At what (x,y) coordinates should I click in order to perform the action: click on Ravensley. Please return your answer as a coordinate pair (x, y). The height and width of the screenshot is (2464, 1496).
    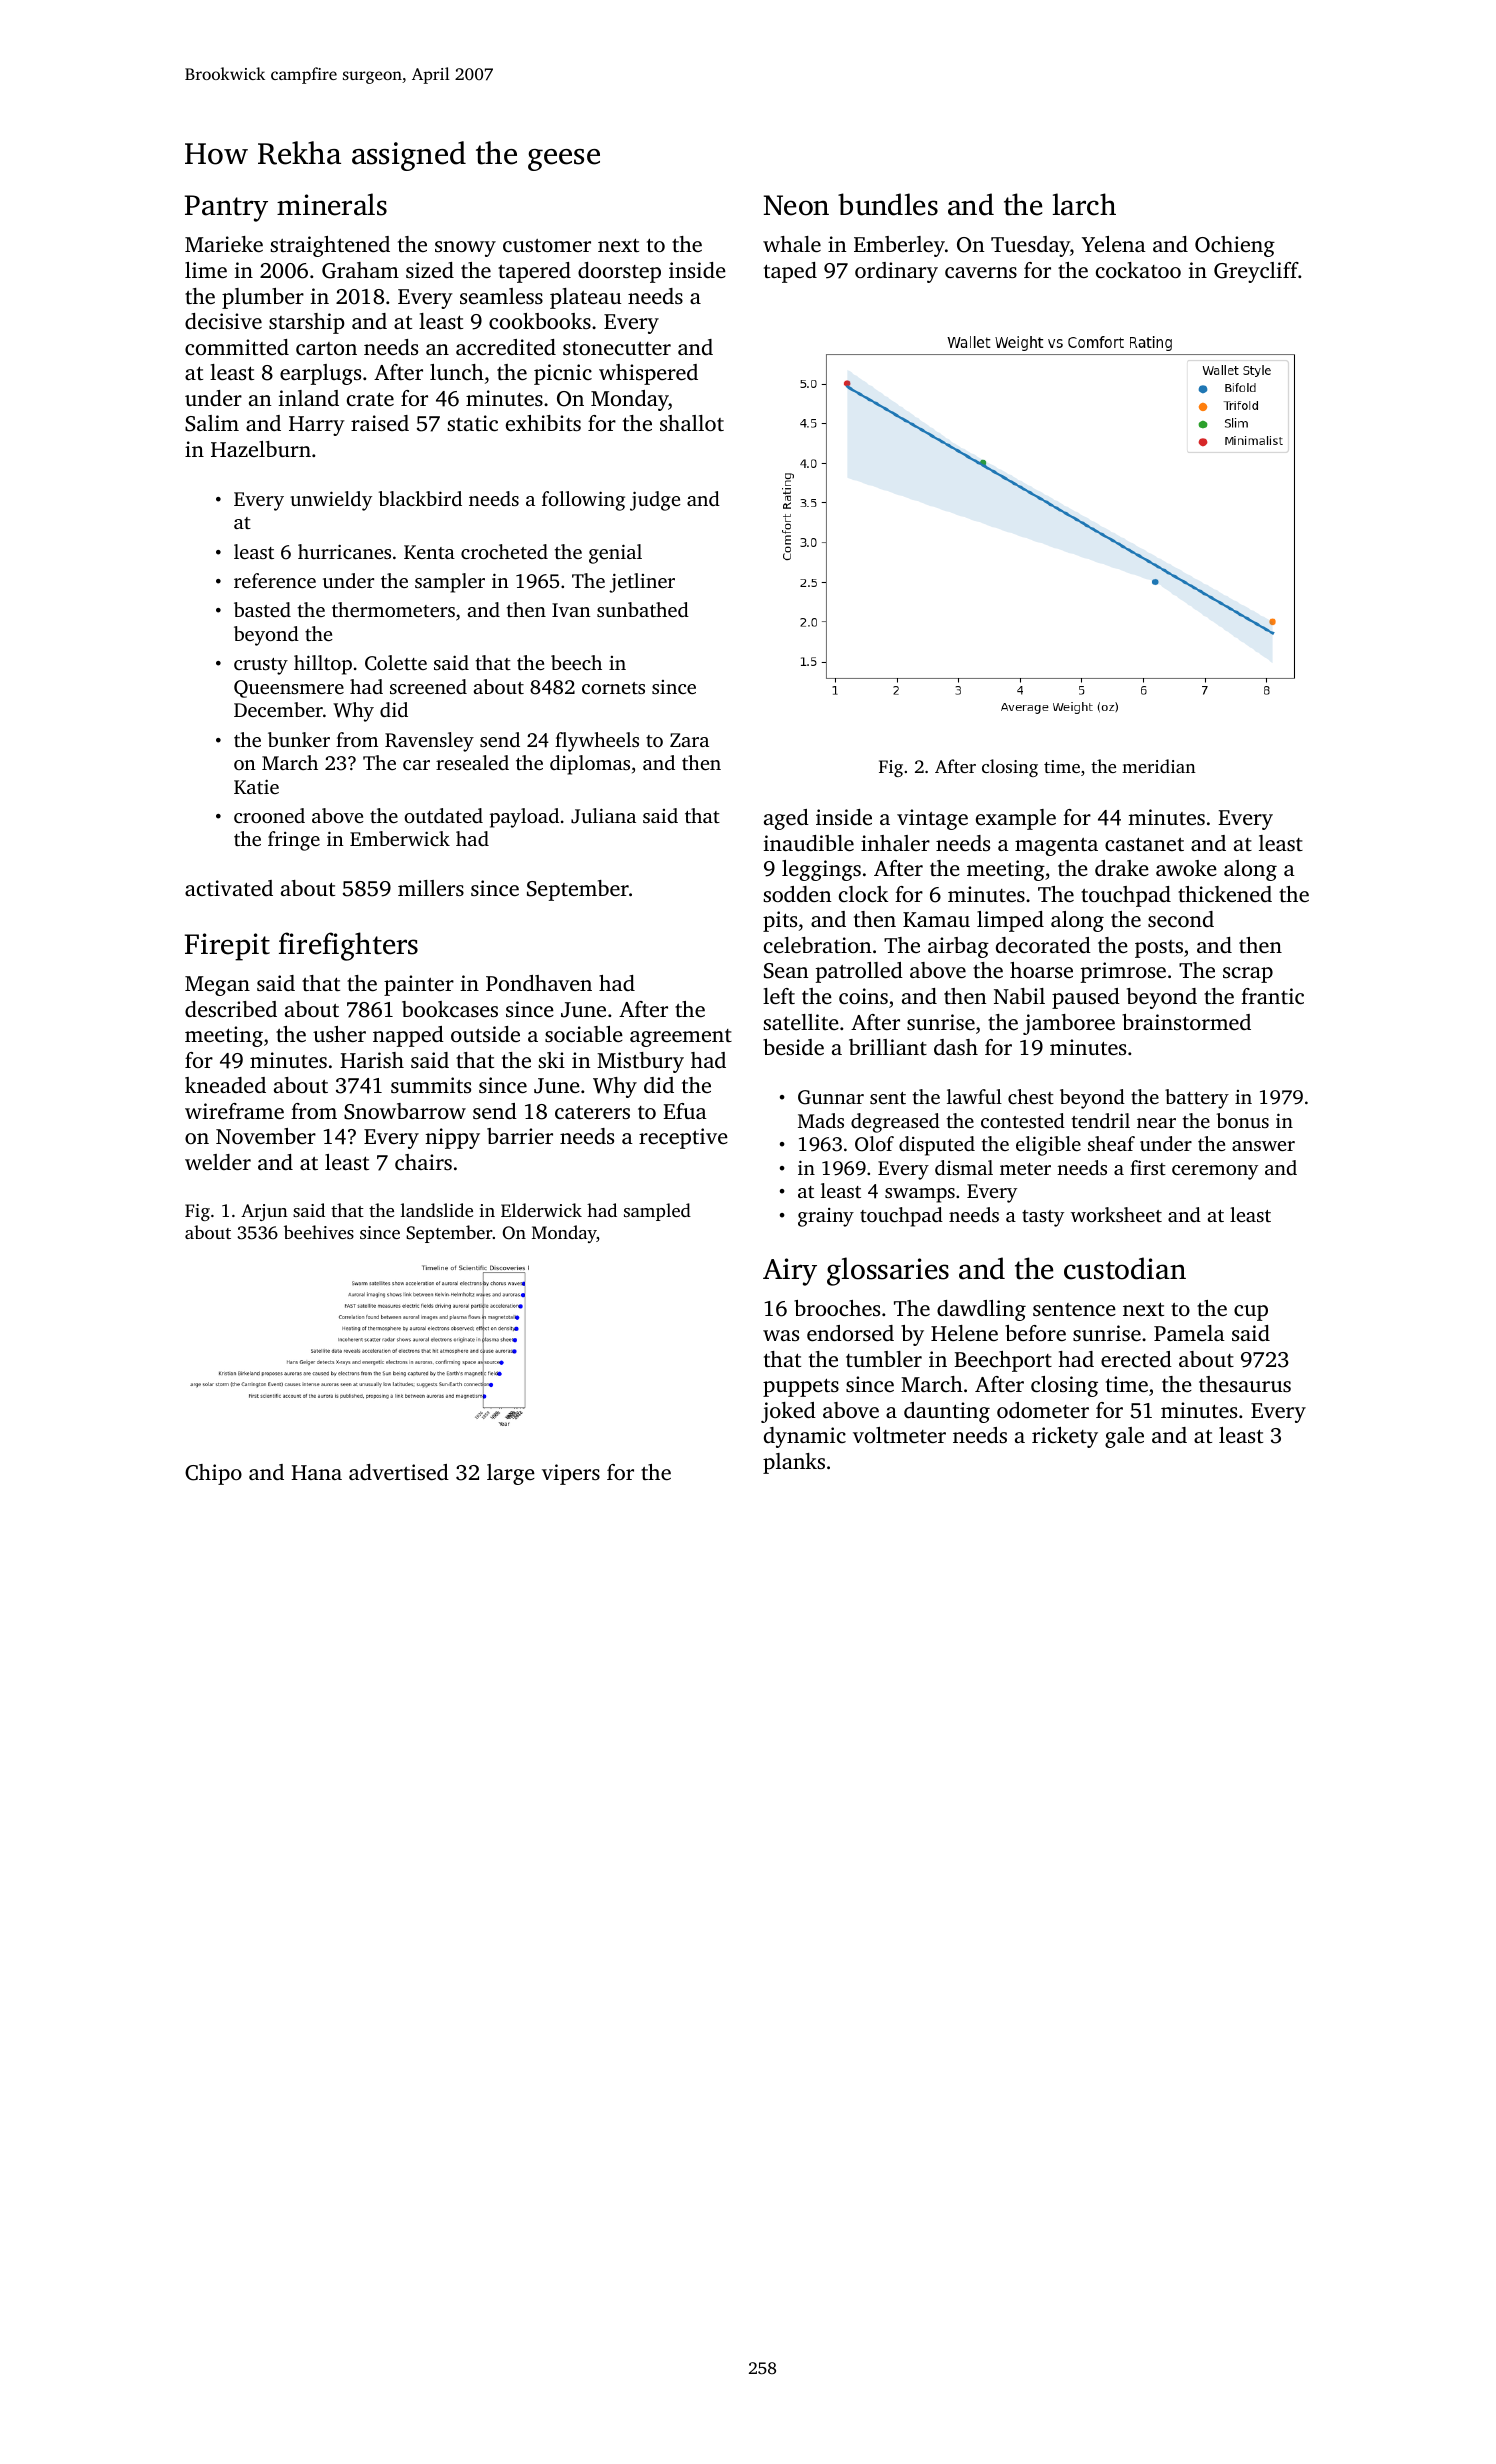
    Looking at the image, I should click on (429, 742).
